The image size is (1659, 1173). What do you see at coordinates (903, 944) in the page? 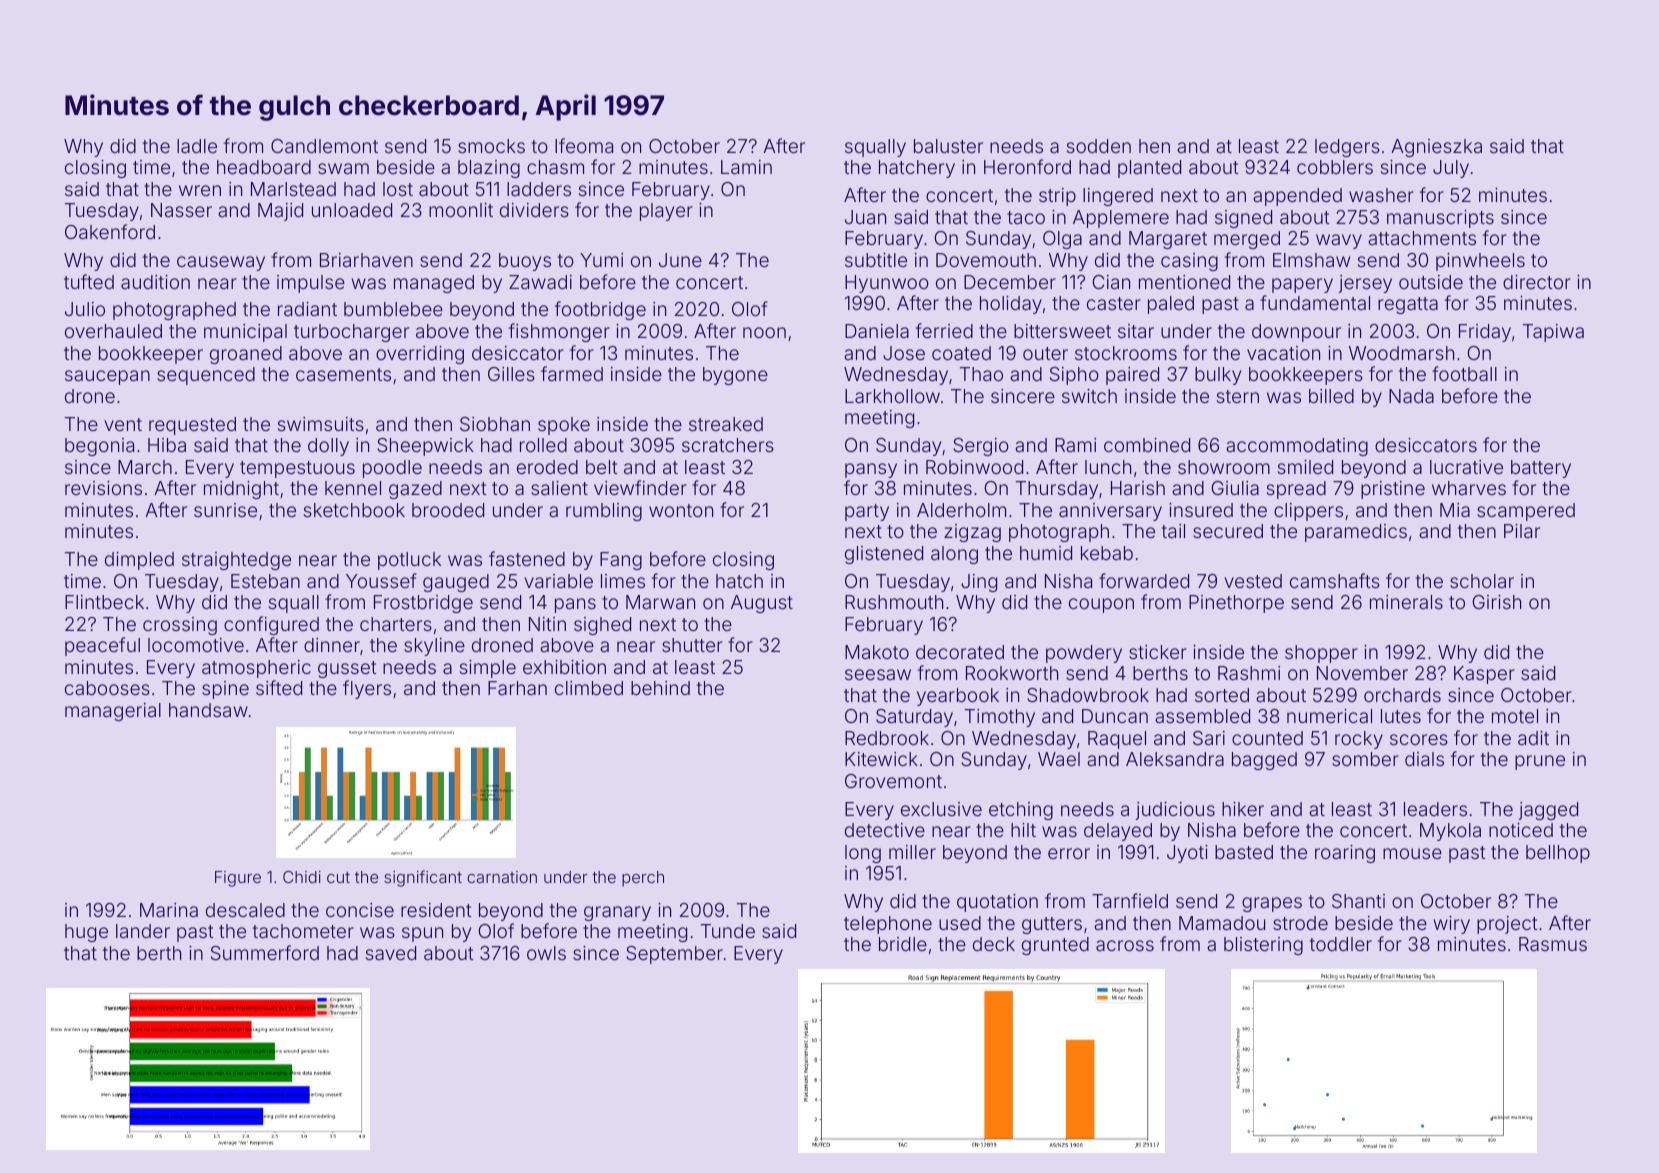
I see `bridle` at bounding box center [903, 944].
